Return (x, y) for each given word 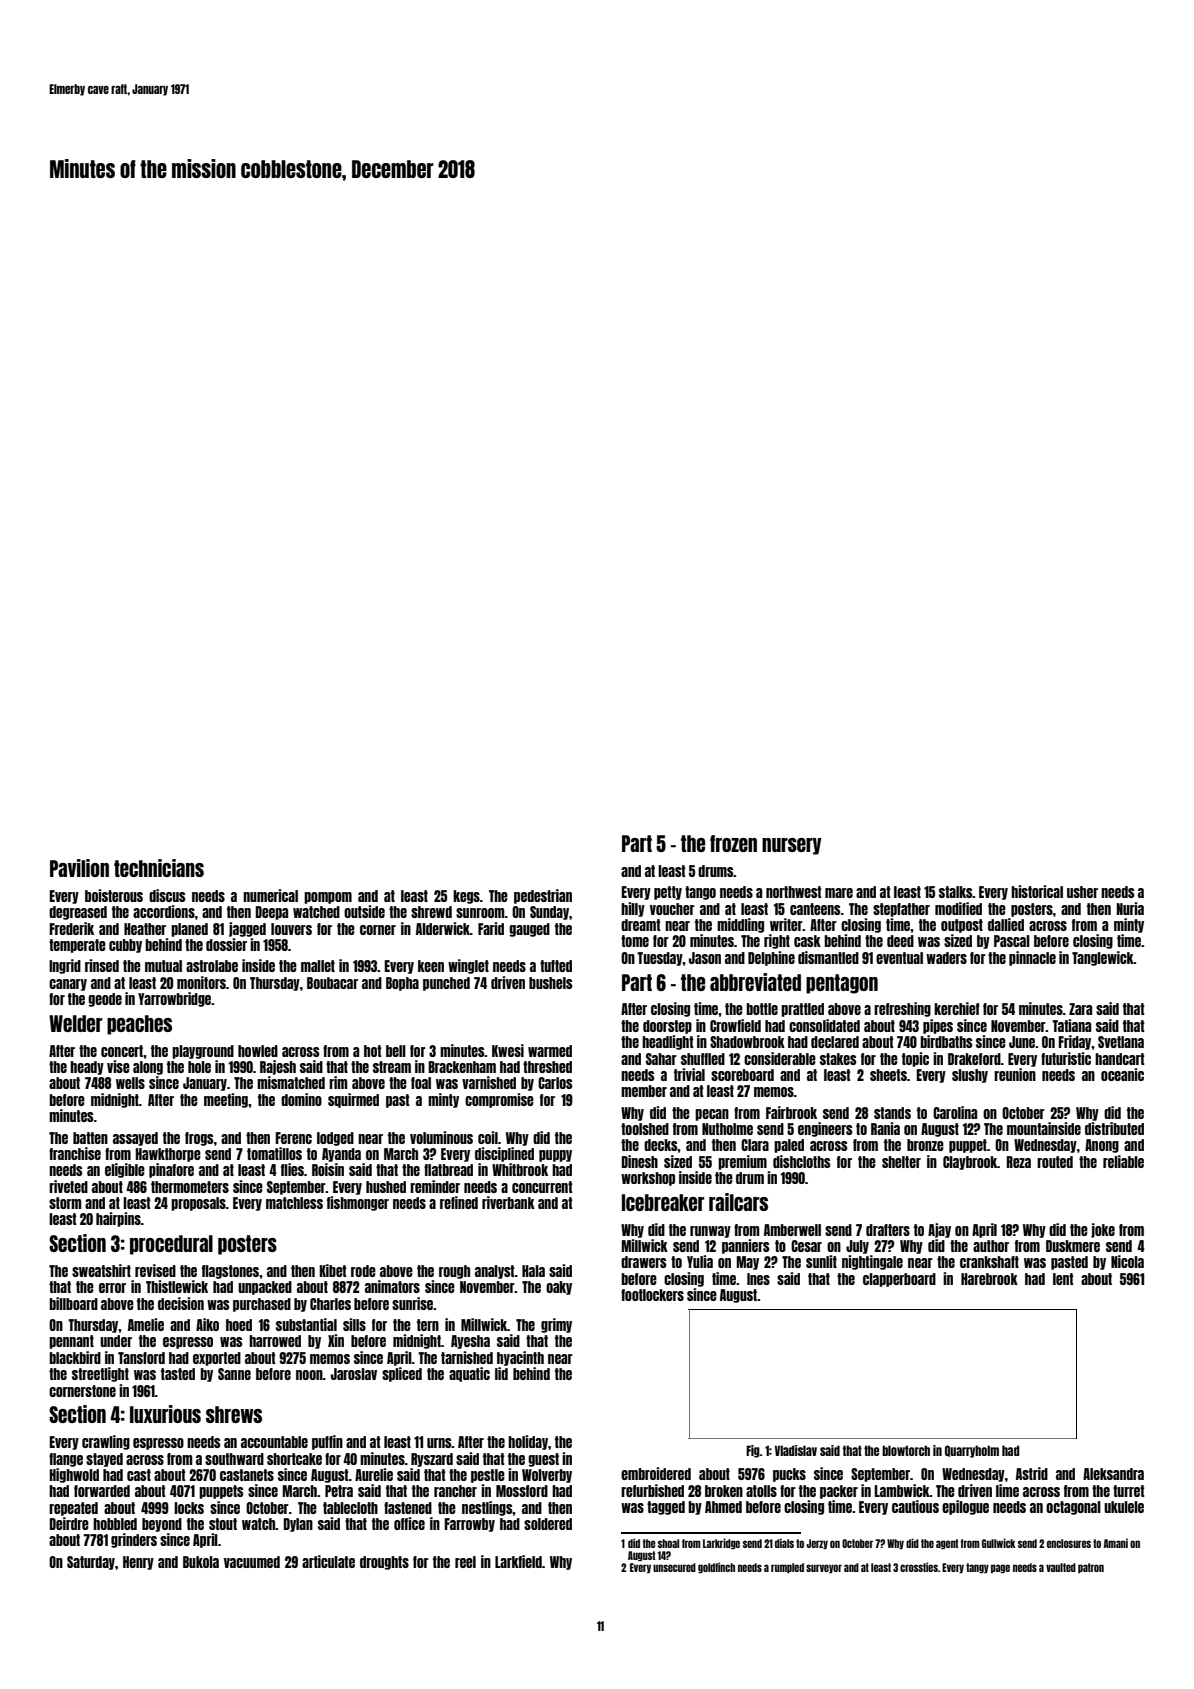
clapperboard (899, 1280)
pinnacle (1032, 958)
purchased (262, 1305)
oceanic (1122, 1074)
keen (431, 966)
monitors (201, 982)
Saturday (91, 1563)
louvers (291, 929)
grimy (556, 1325)
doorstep (667, 1027)
